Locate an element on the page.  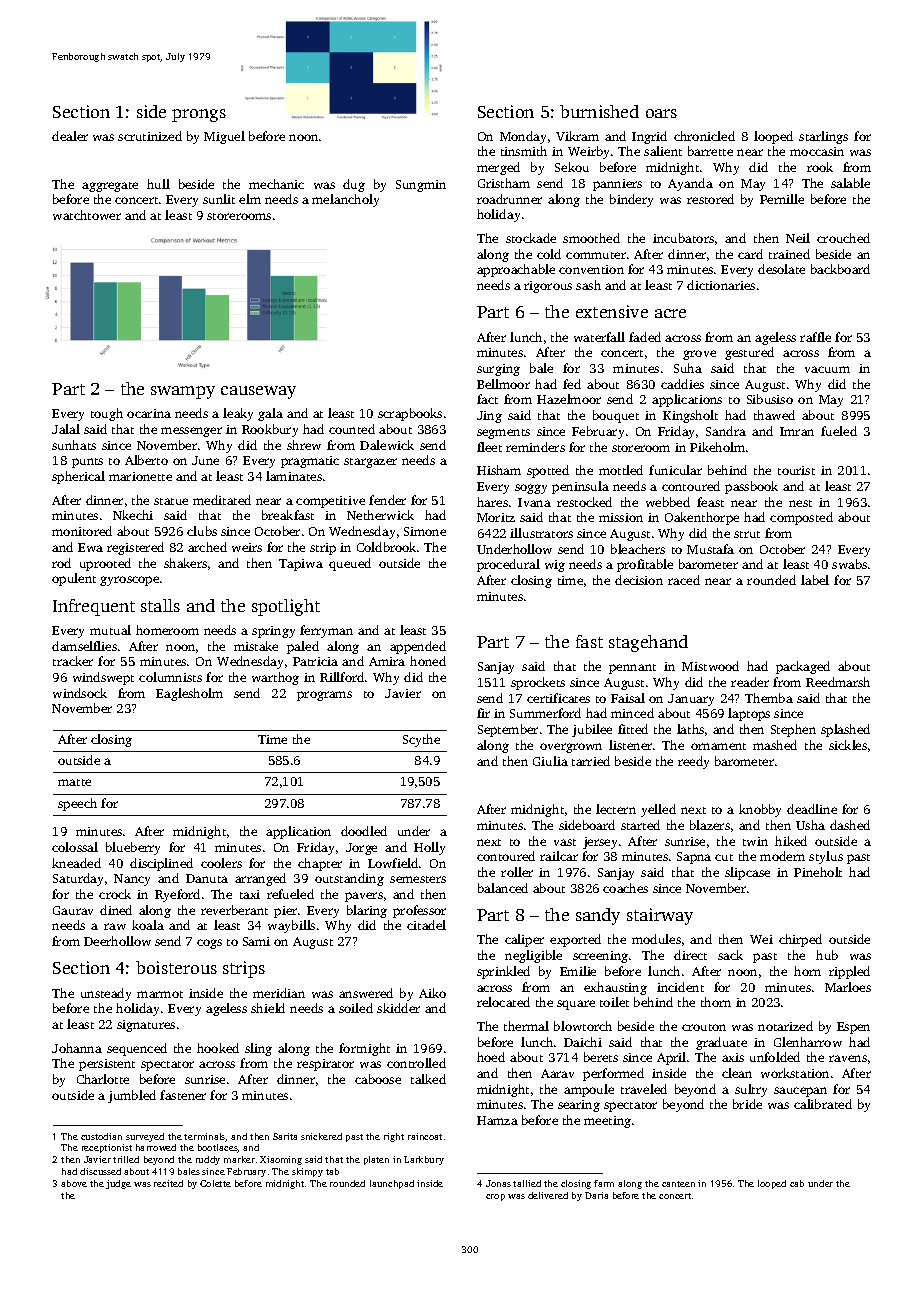
sack is located at coordinates (730, 955).
